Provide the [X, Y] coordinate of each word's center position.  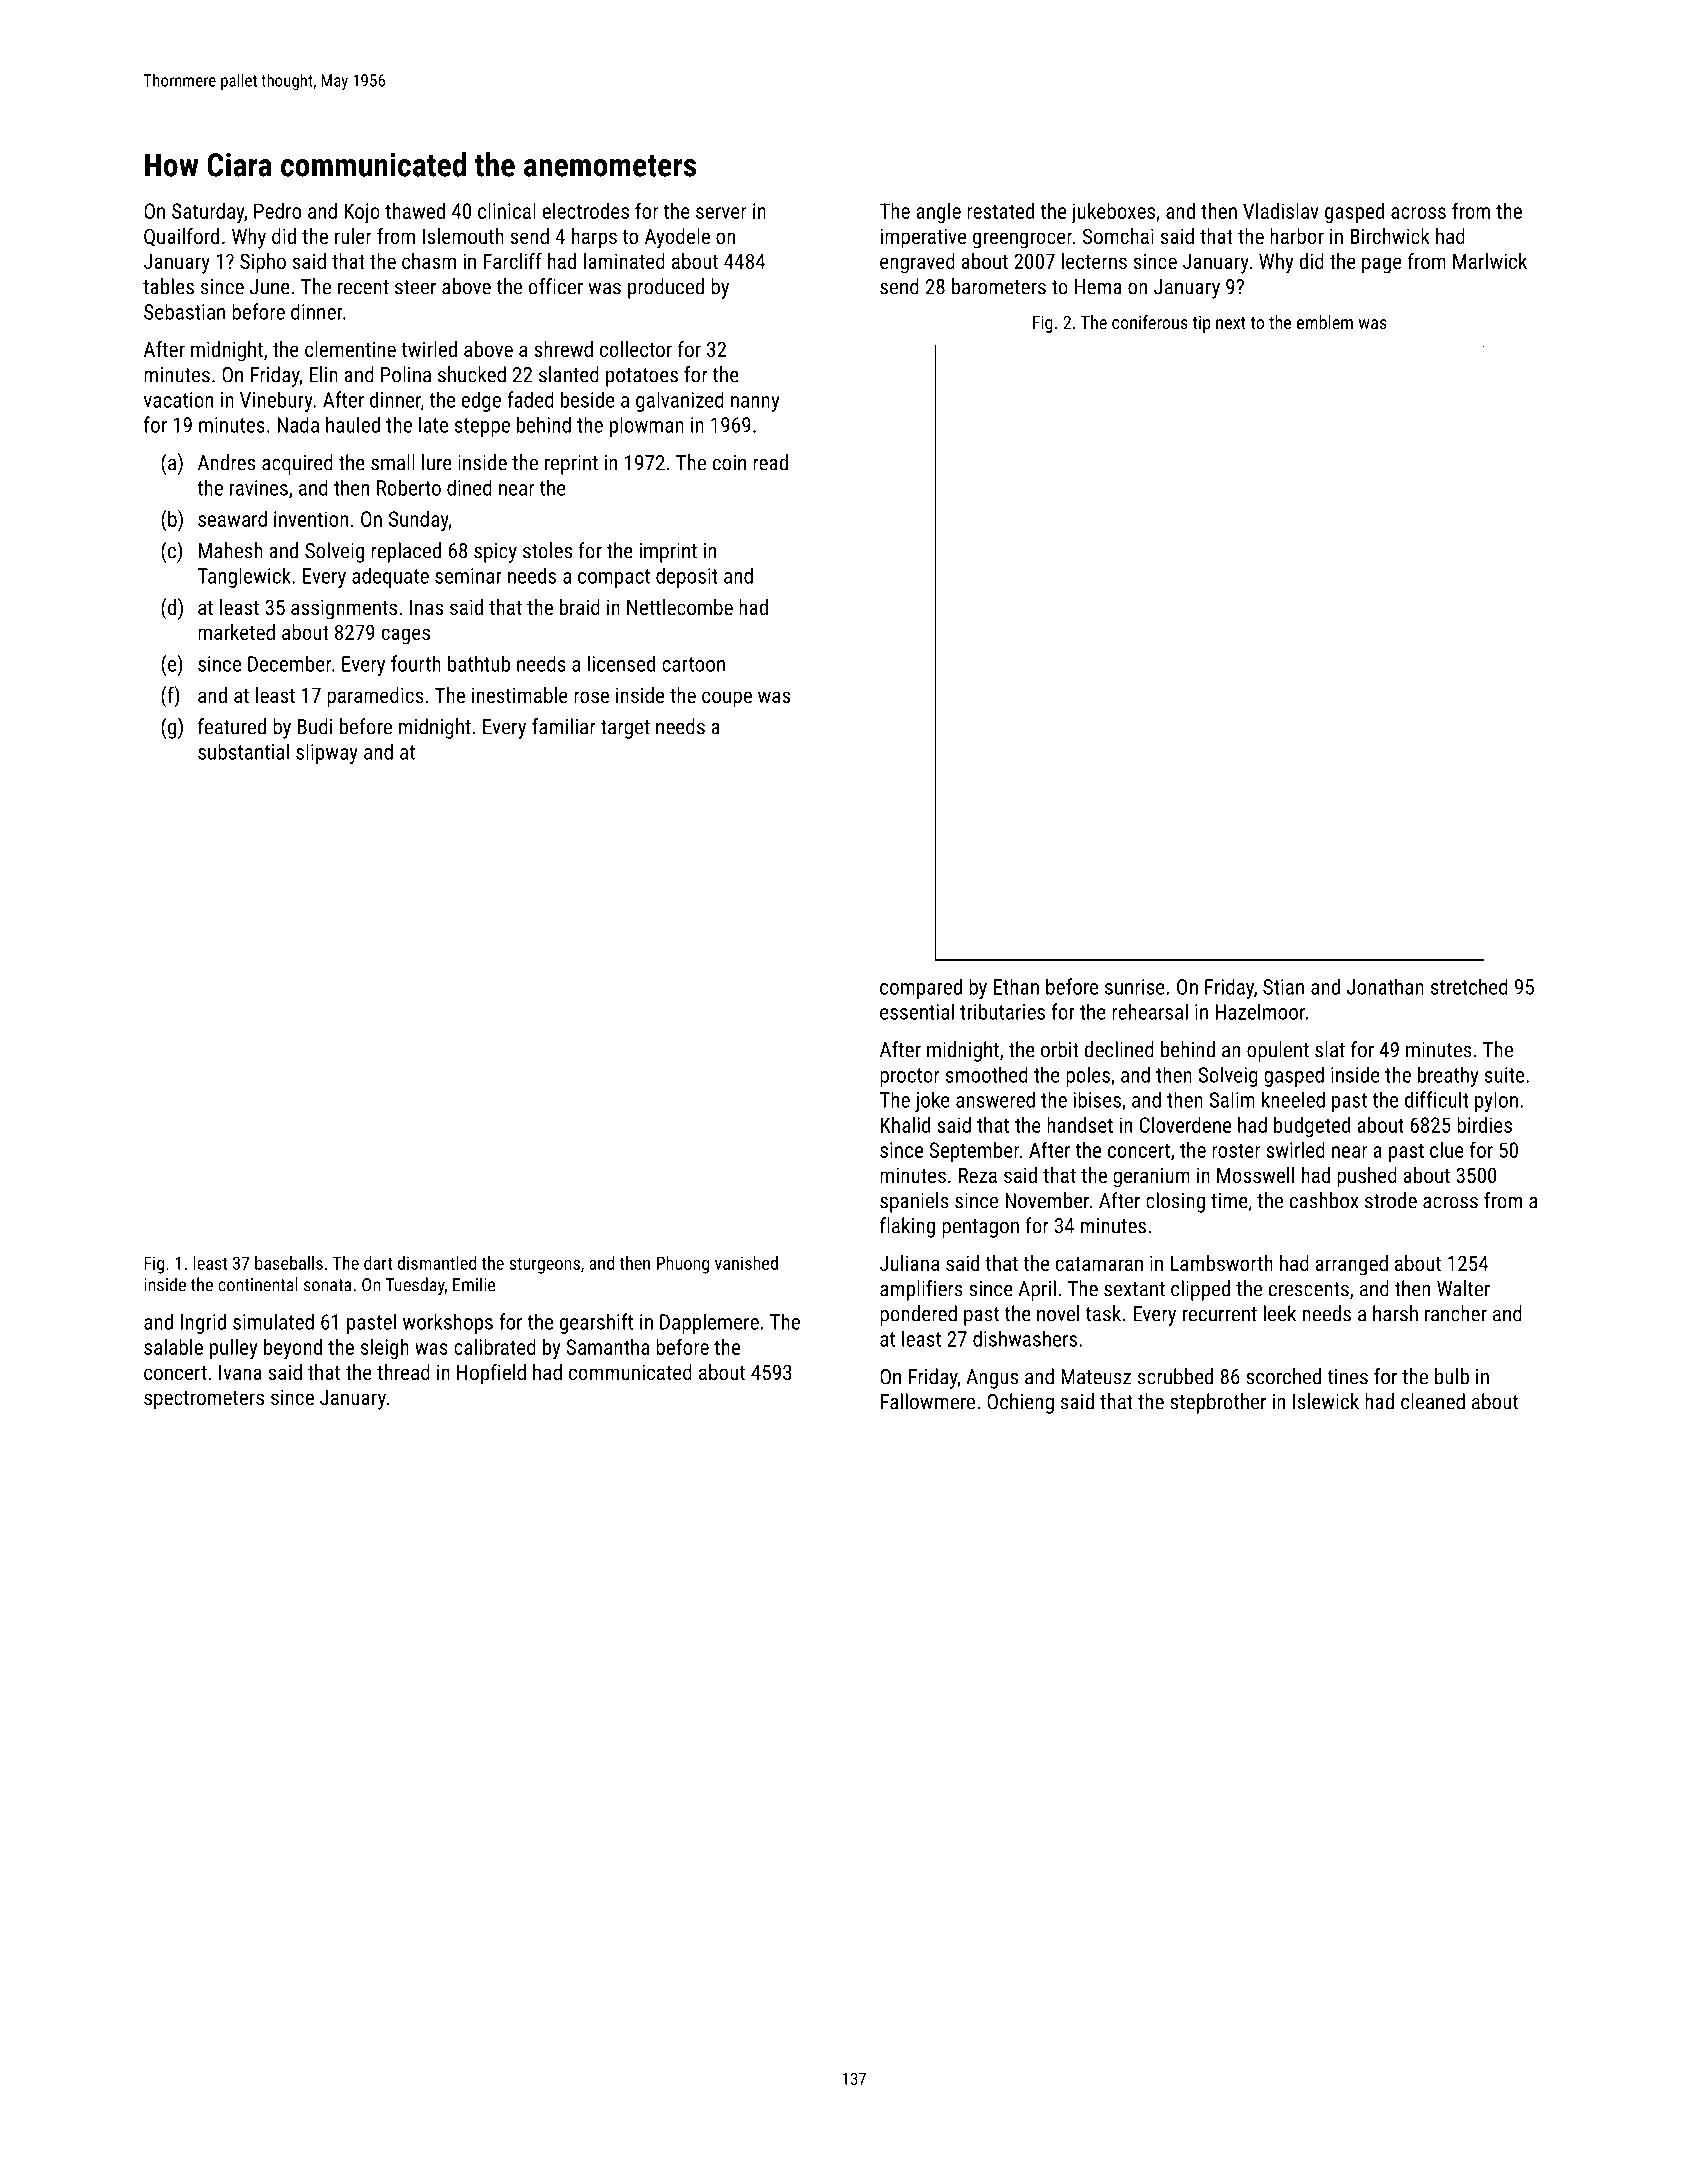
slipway [327, 753]
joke [932, 1101]
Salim [1232, 1099]
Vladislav [1281, 211]
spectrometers [204, 1400]
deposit [686, 577]
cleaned [1433, 1401]
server [721, 213]
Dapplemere [709, 1323]
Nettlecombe [680, 607]
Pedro [277, 211]
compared [921, 988]
